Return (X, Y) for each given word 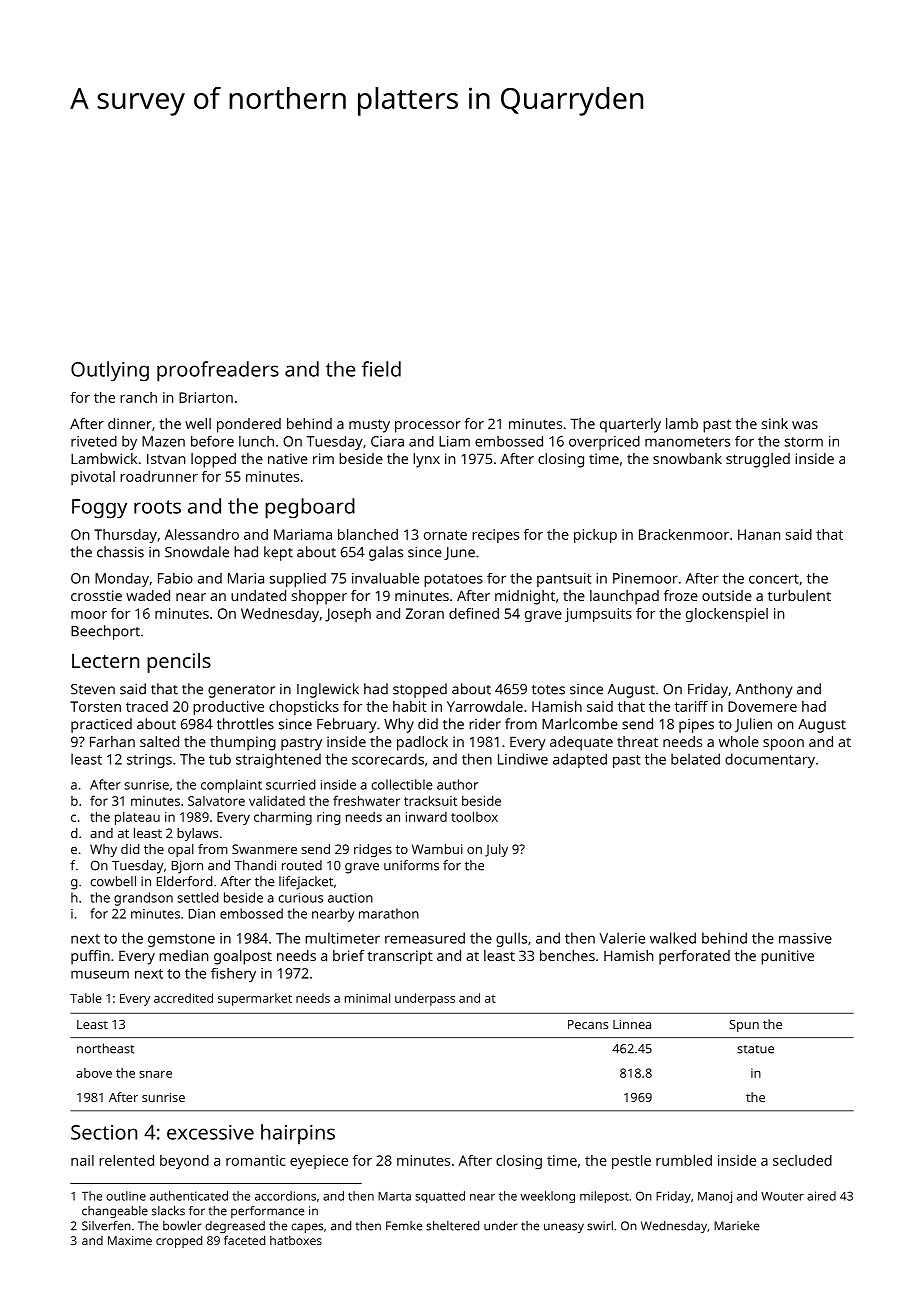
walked (673, 938)
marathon (389, 913)
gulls (511, 939)
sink (775, 423)
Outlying (110, 371)
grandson (143, 899)
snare (155, 1074)
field (381, 369)
